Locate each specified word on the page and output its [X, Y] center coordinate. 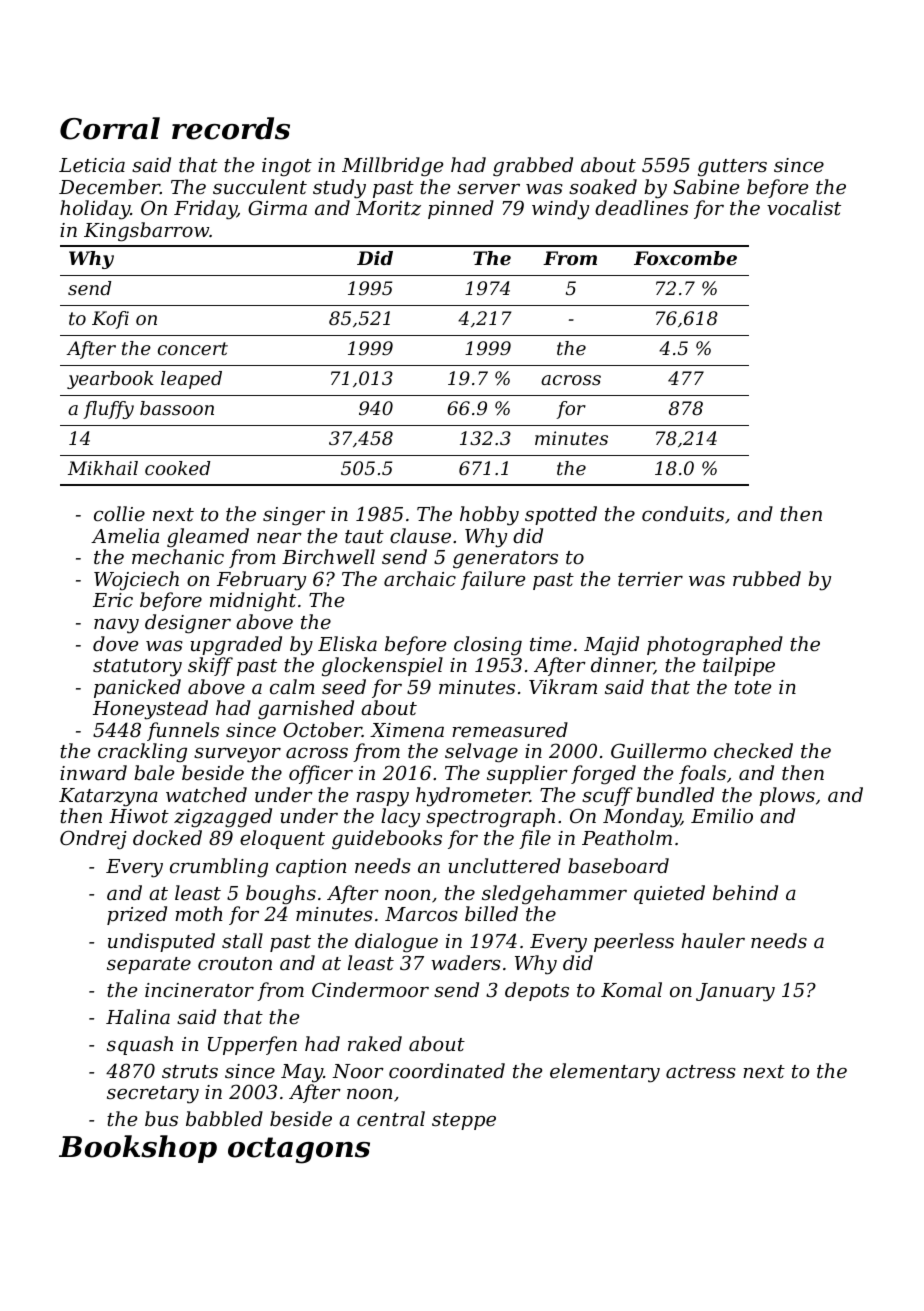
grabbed [533, 167]
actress [701, 1071]
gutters [732, 168]
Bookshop [138, 1149]
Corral [110, 128]
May [302, 1073]
